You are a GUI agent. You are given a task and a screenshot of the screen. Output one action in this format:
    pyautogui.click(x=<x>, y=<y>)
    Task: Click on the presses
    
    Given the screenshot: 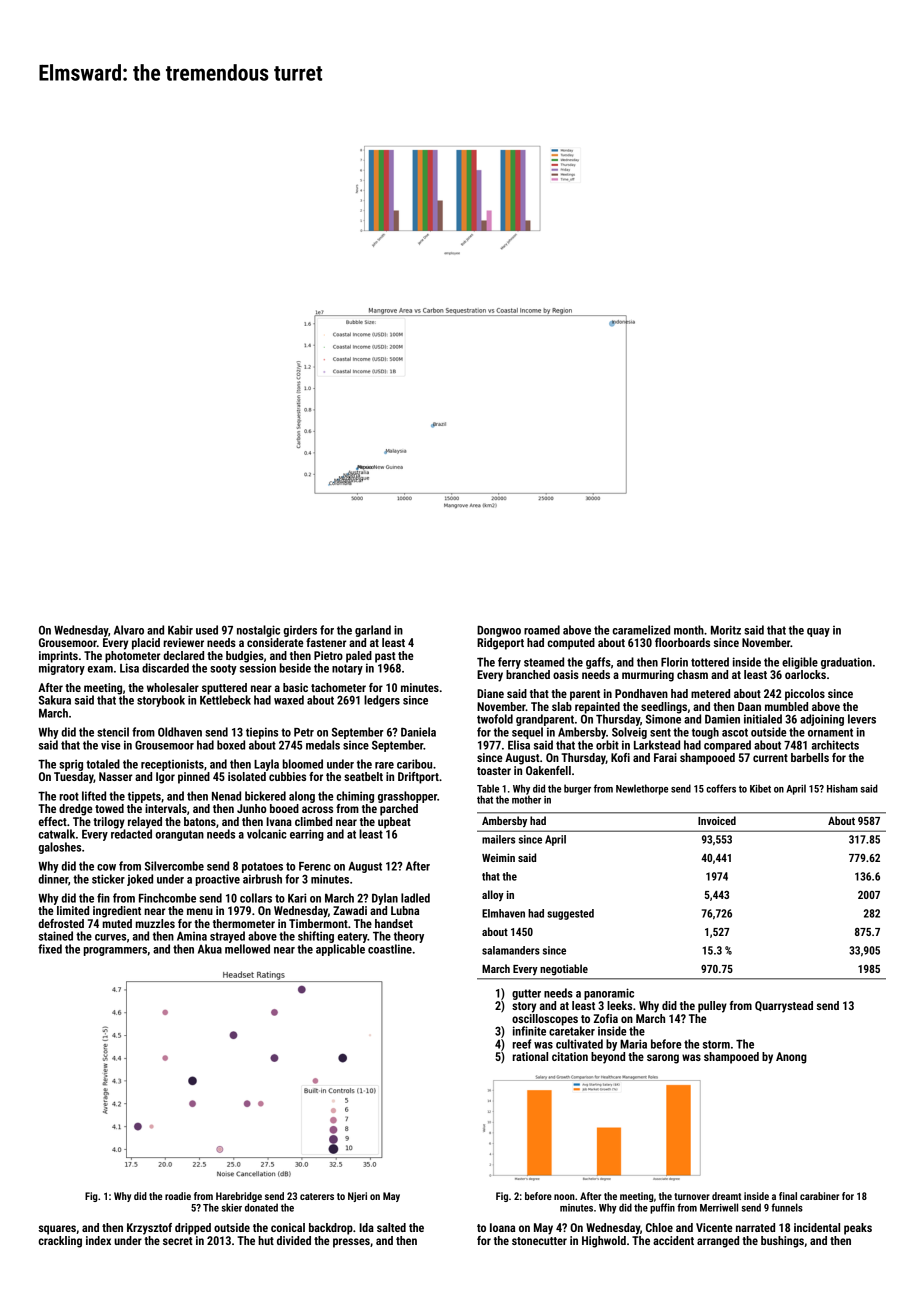 What is the action you would take?
    pyautogui.click(x=351, y=1243)
